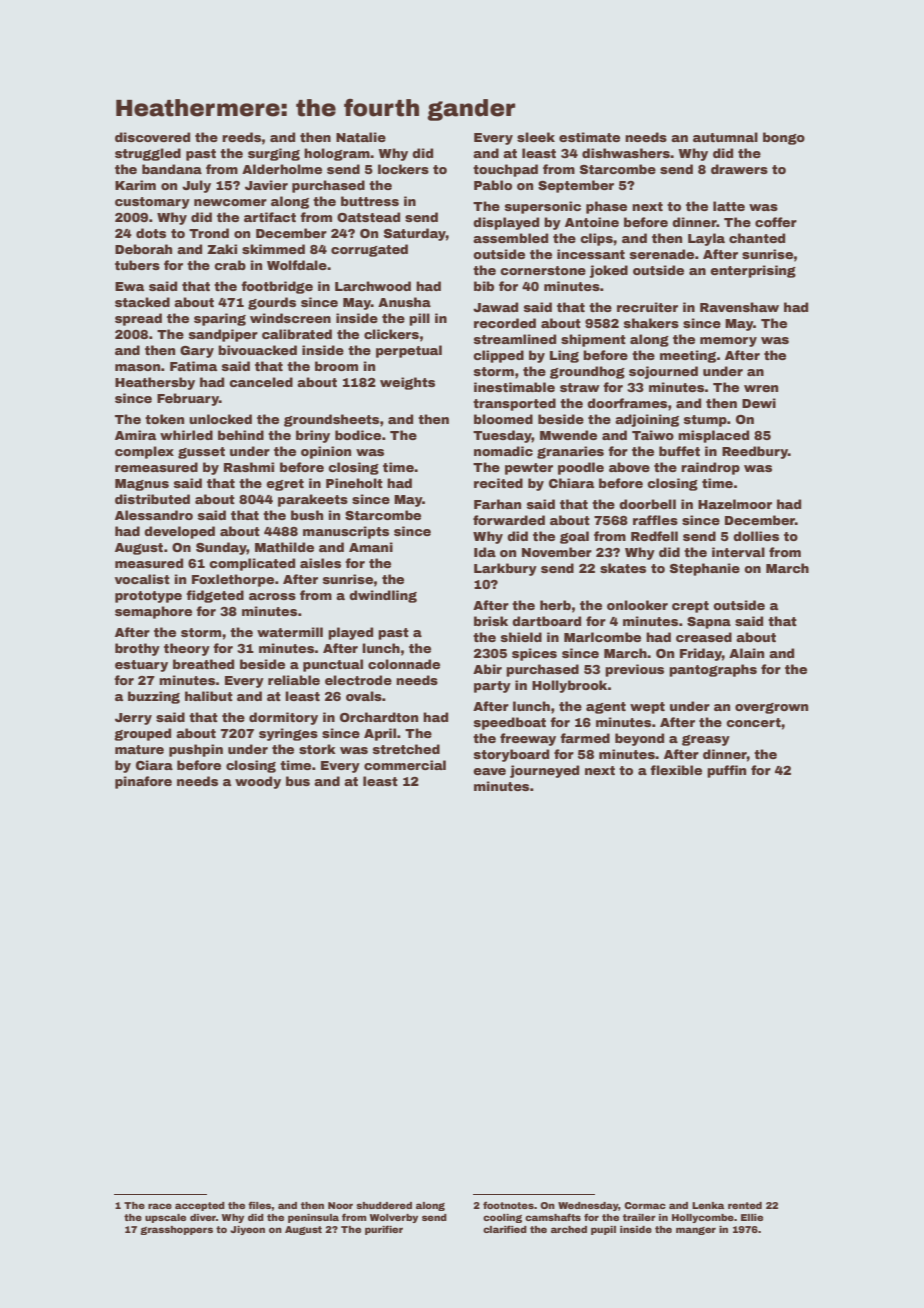 The image size is (924, 1308). Describe the element at coordinates (738, 552) in the page. I see `interval` at that location.
